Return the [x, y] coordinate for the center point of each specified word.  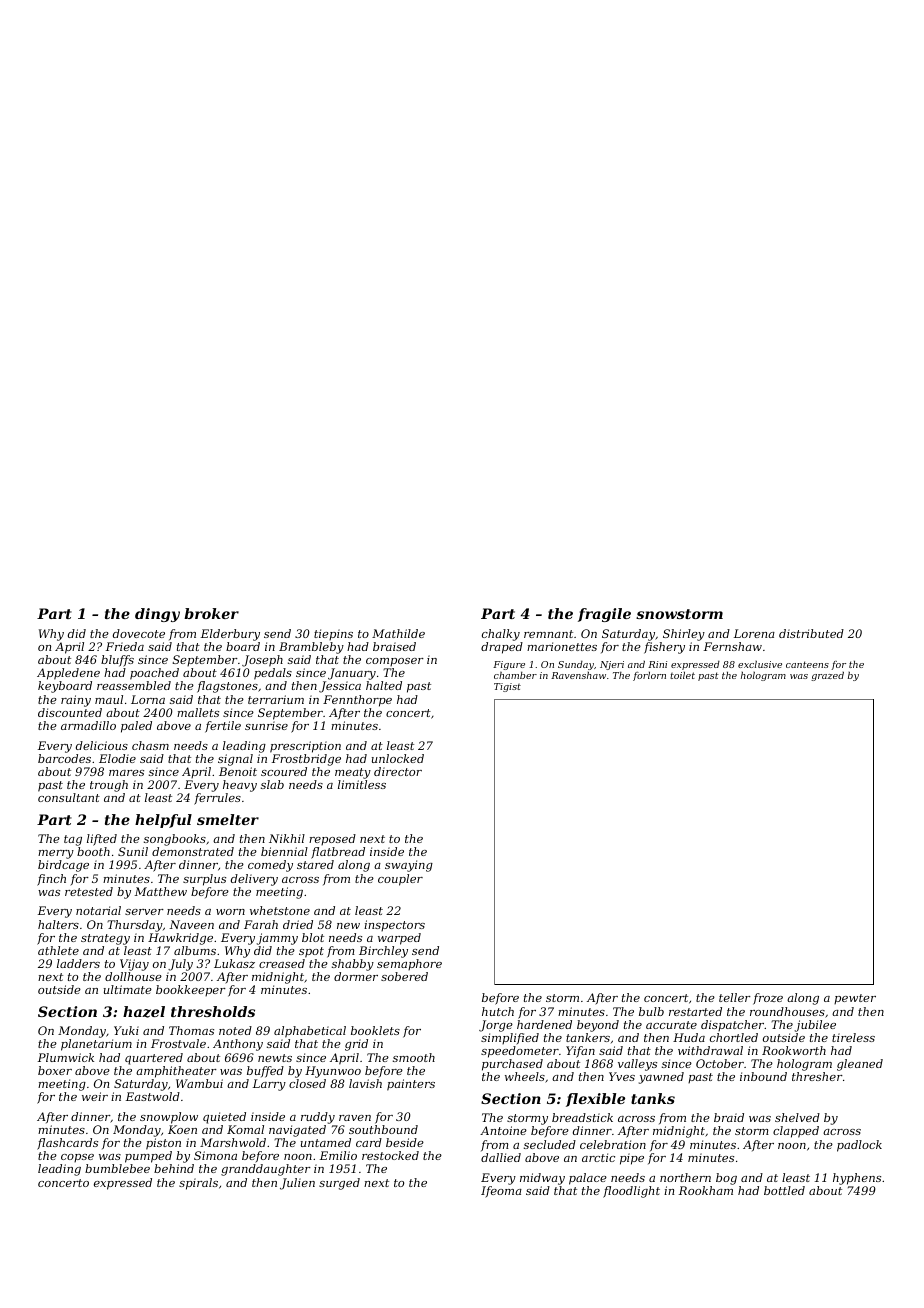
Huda [689, 1037]
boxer [55, 1070]
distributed [811, 633]
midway [542, 1179]
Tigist [507, 687]
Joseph [262, 661]
